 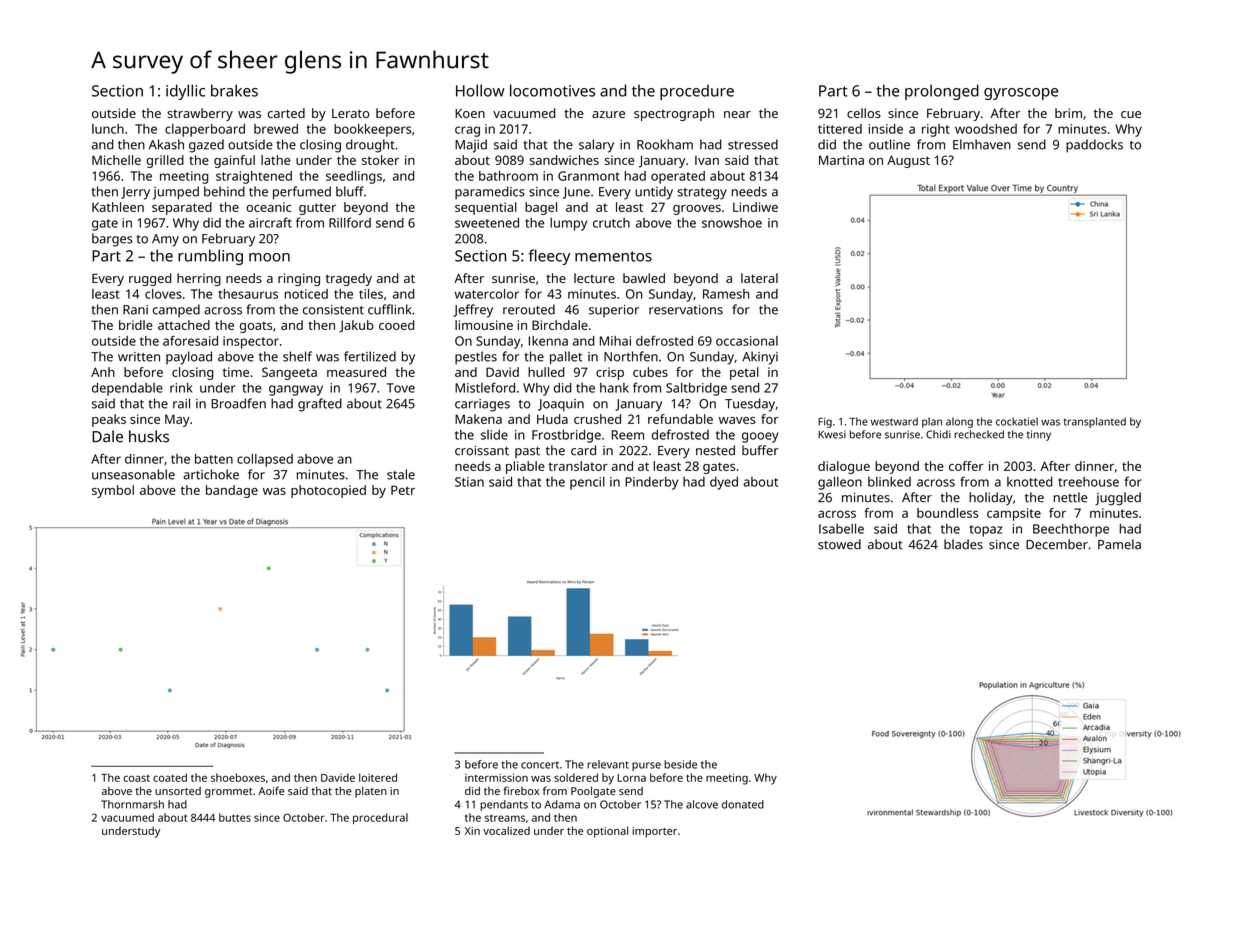 I want to click on loitered, so click(x=378, y=777).
